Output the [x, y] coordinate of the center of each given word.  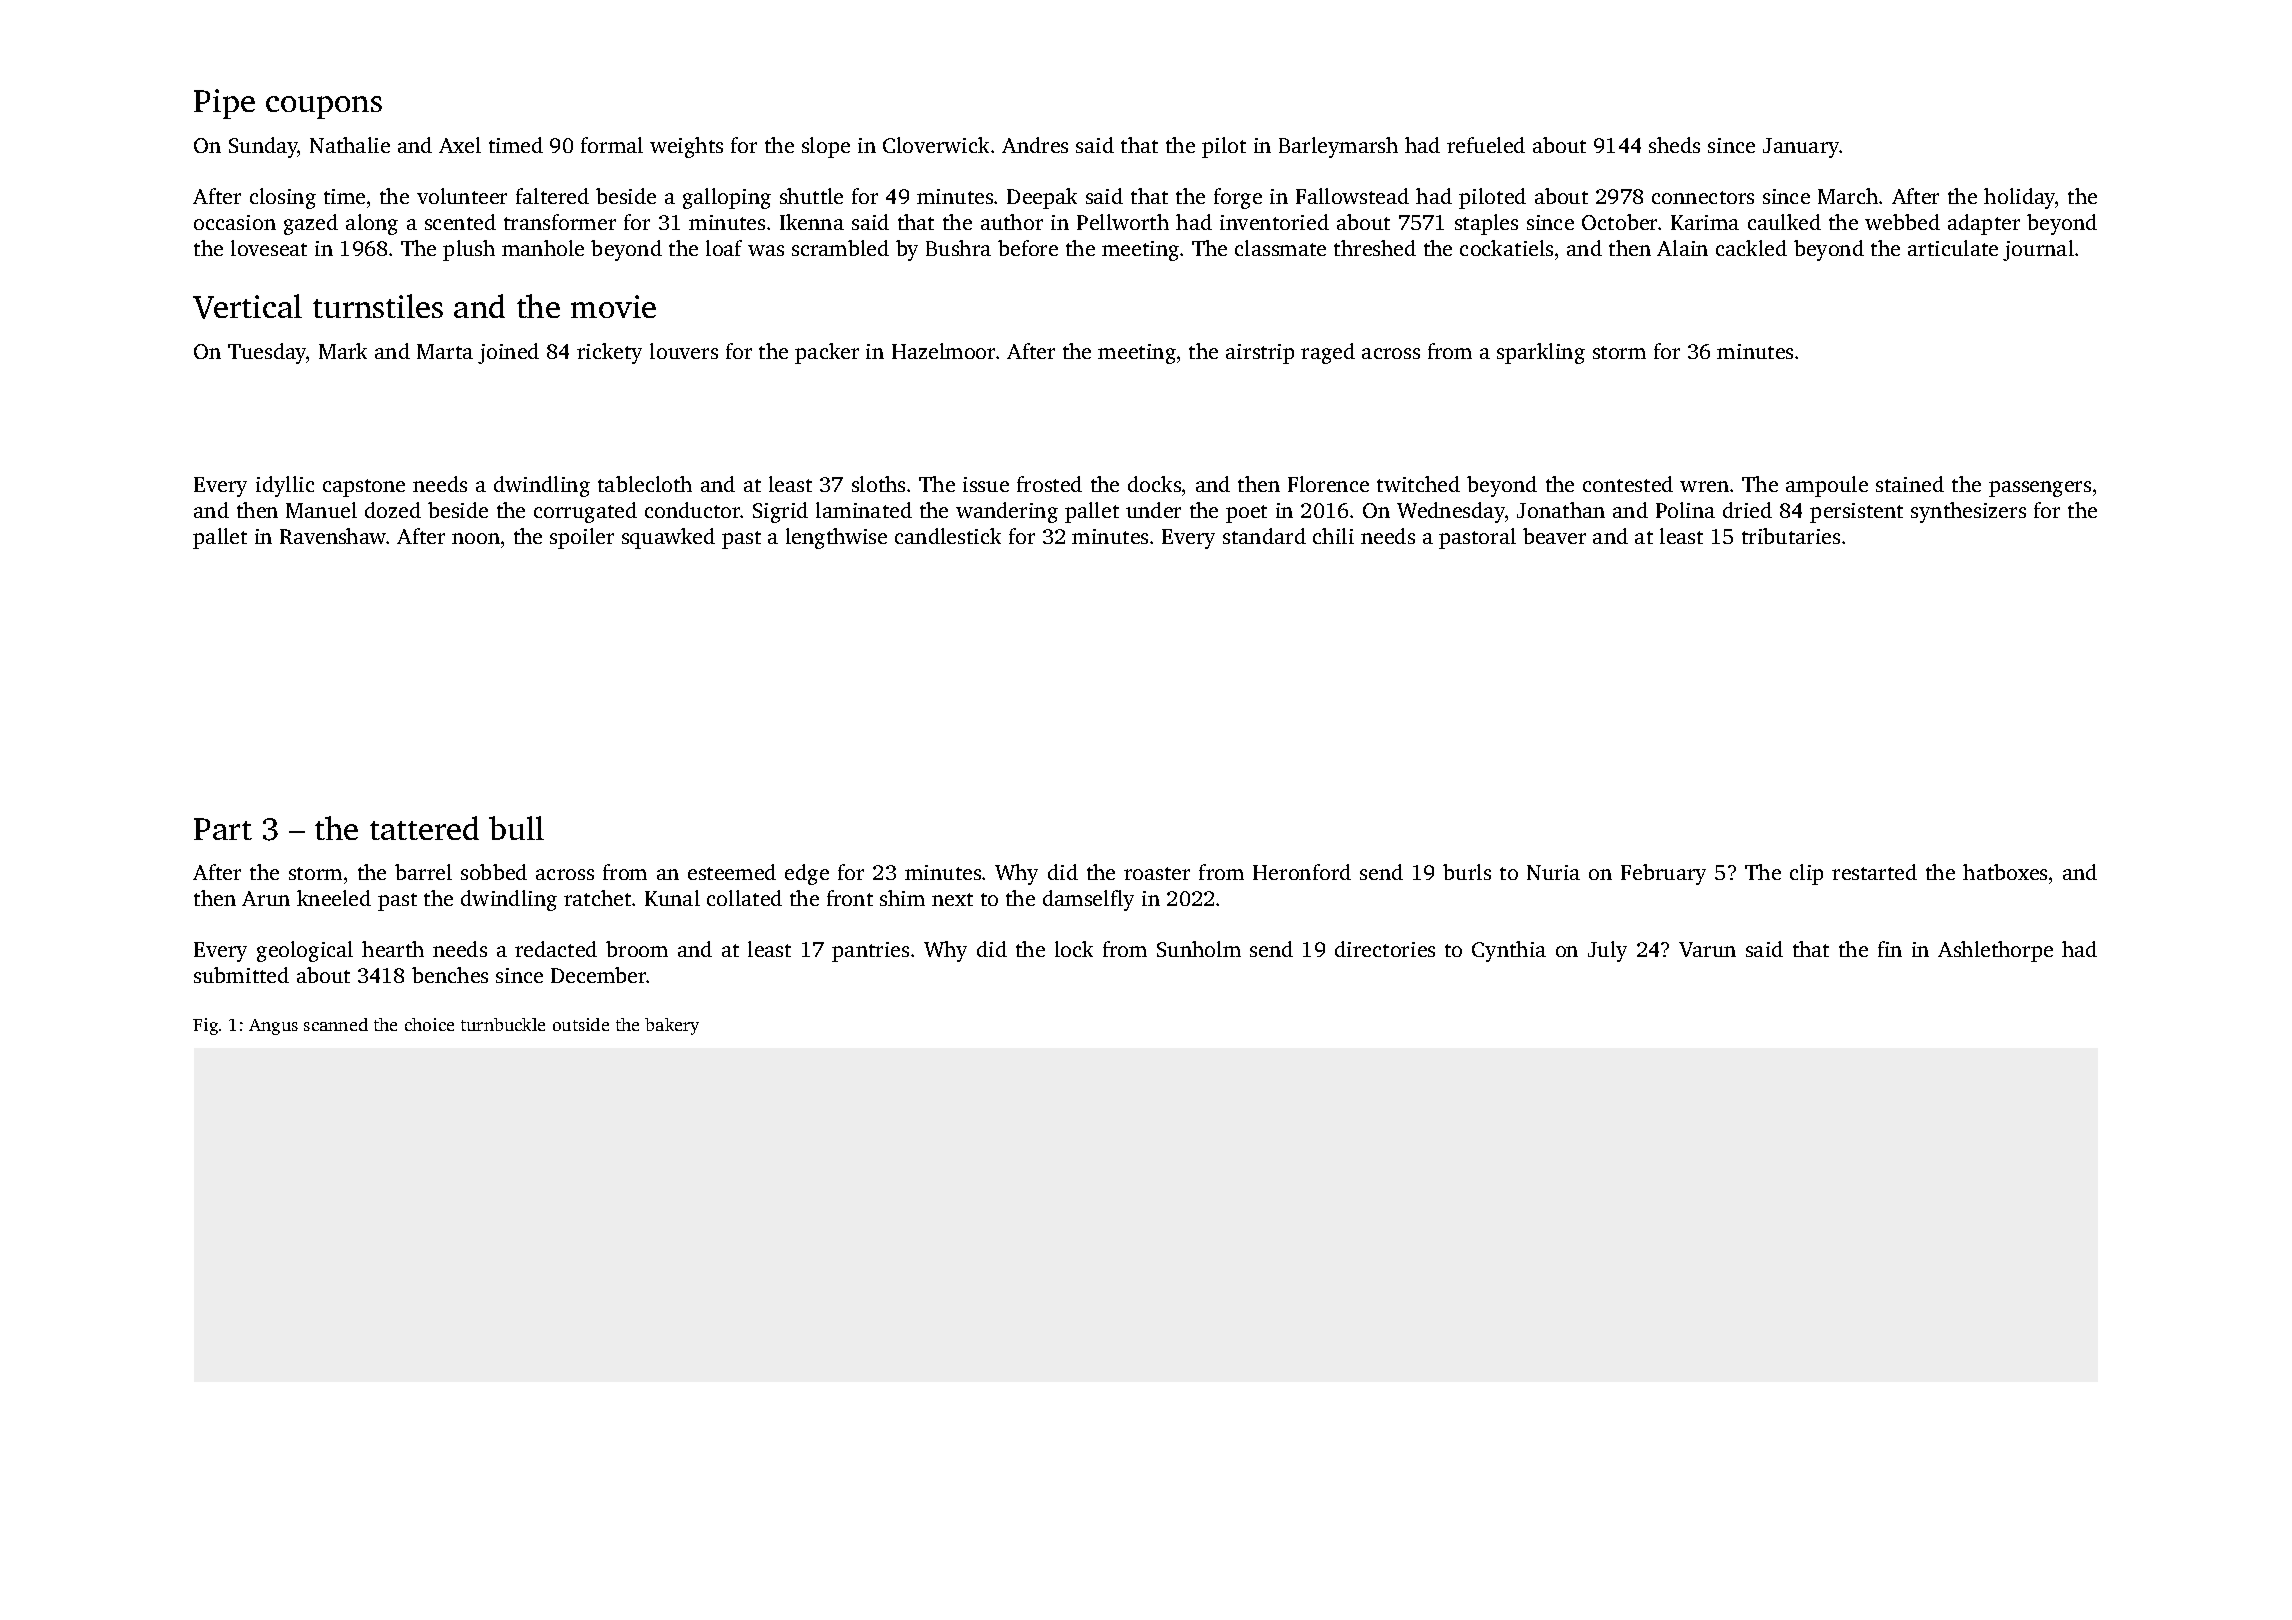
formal [612, 145]
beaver [1554, 536]
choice [429, 1024]
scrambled [840, 248]
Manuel [321, 510]
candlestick [948, 536]
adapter [1984, 224]
